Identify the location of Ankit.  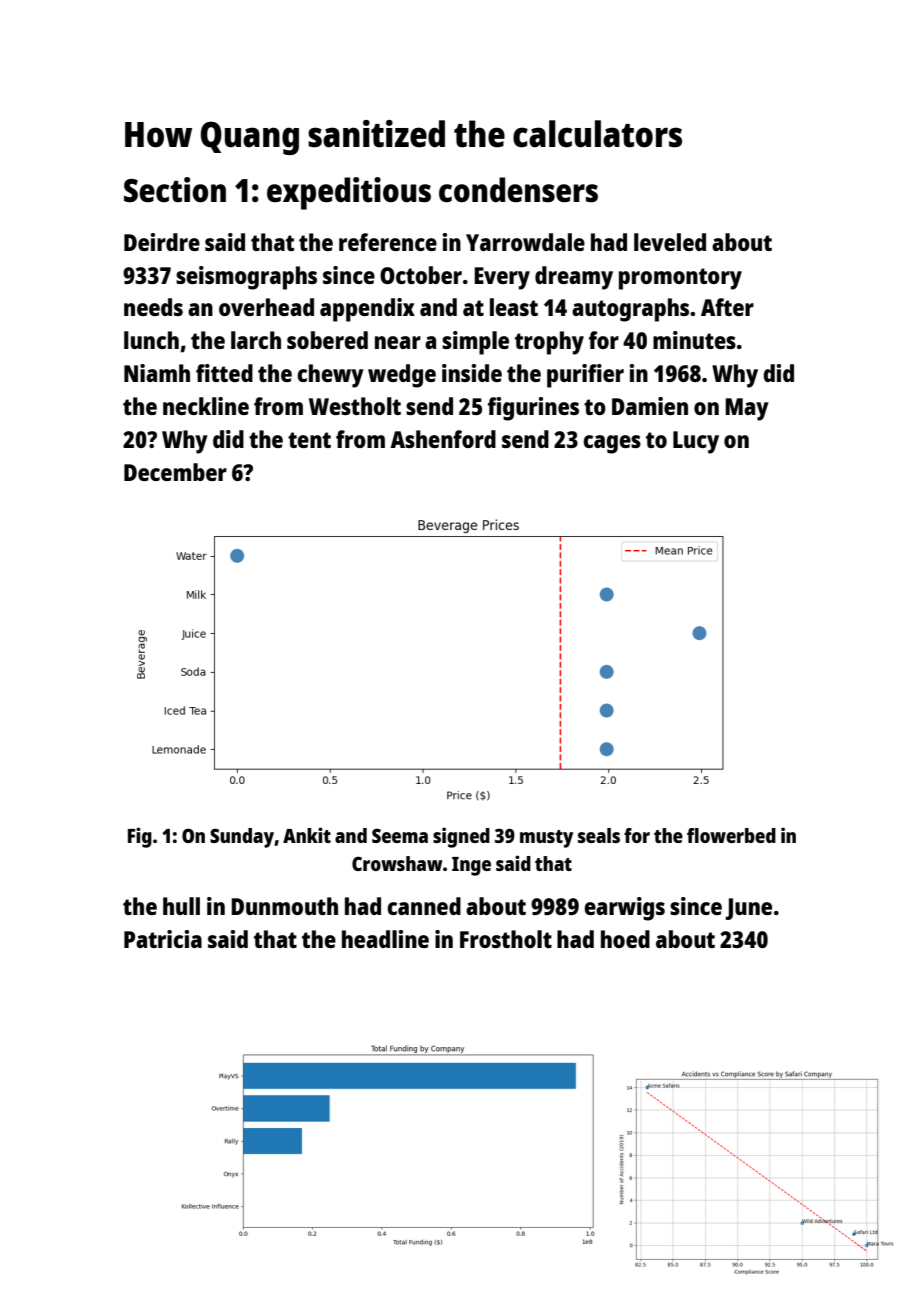
(307, 835).
